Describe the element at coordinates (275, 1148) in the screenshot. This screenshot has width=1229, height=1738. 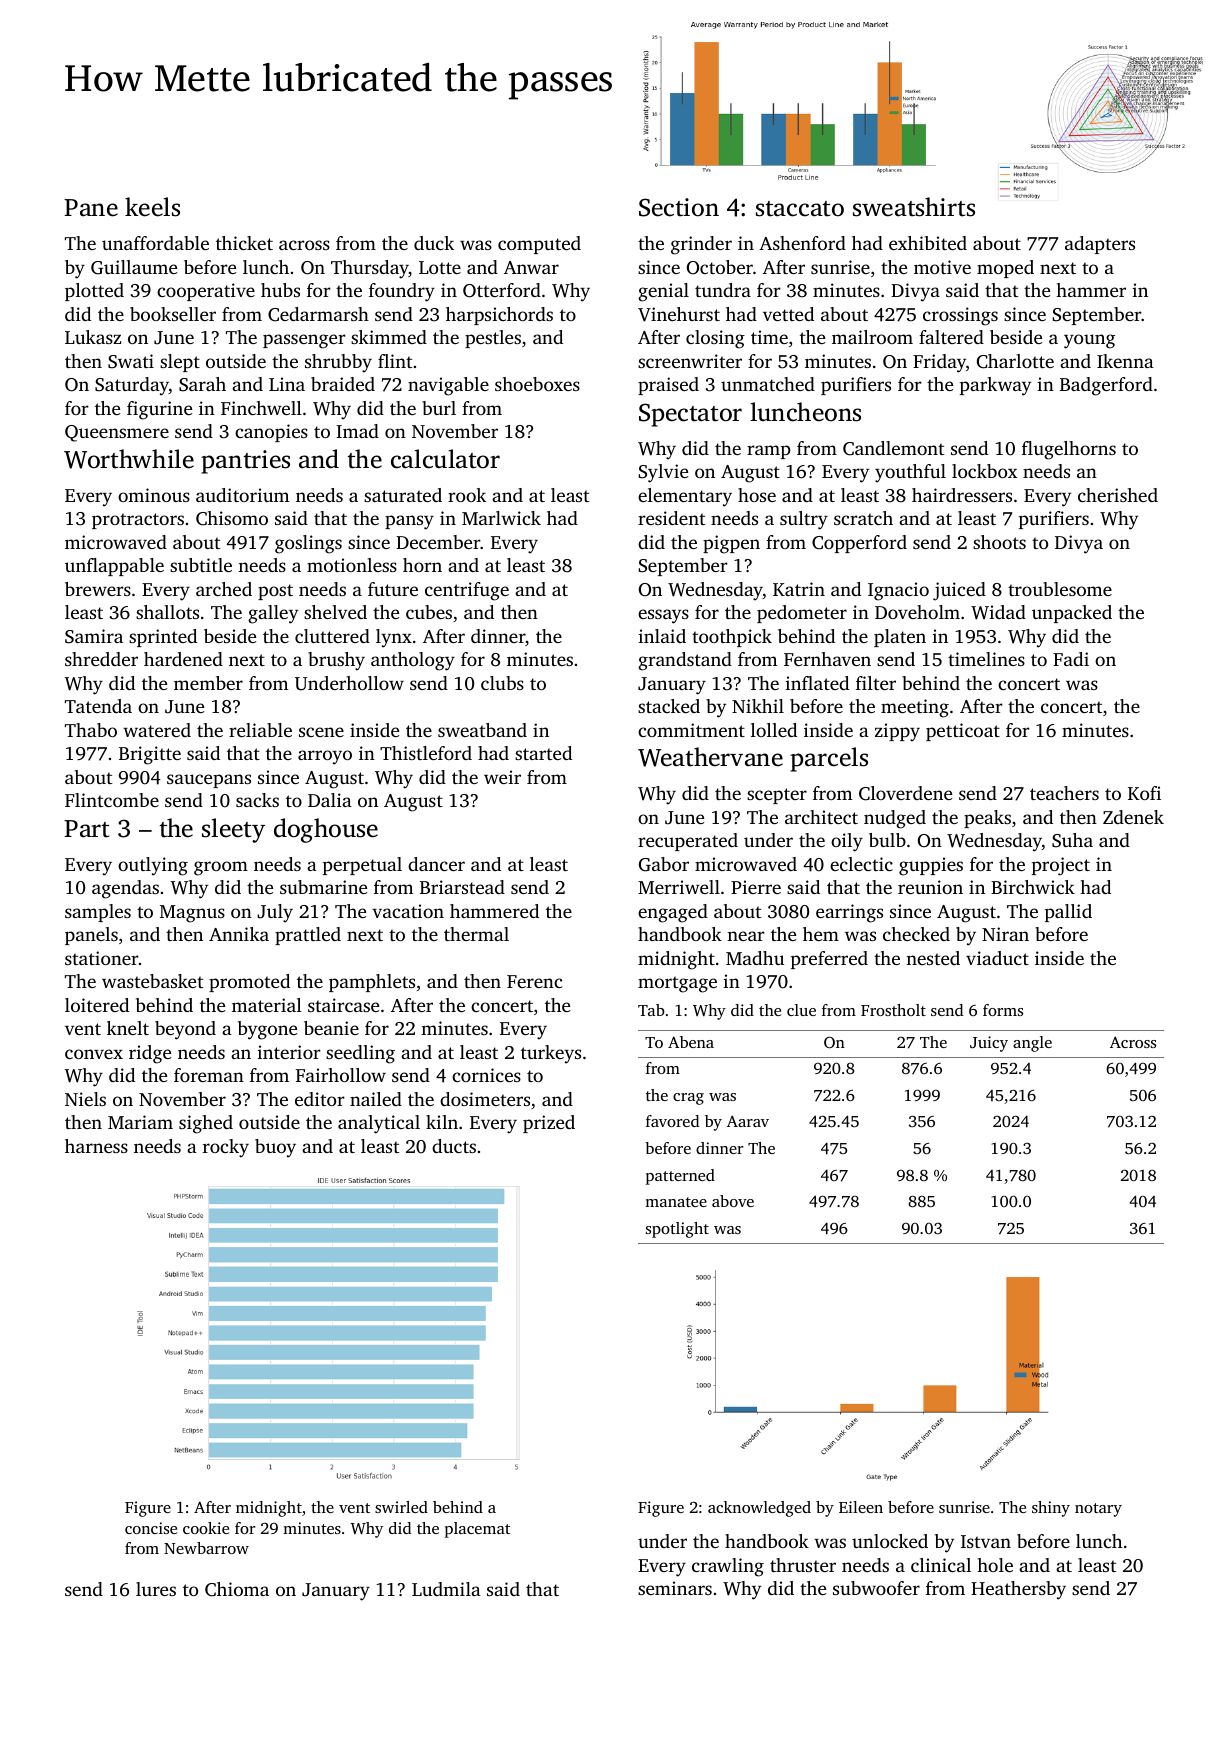
I see `buoy` at that location.
